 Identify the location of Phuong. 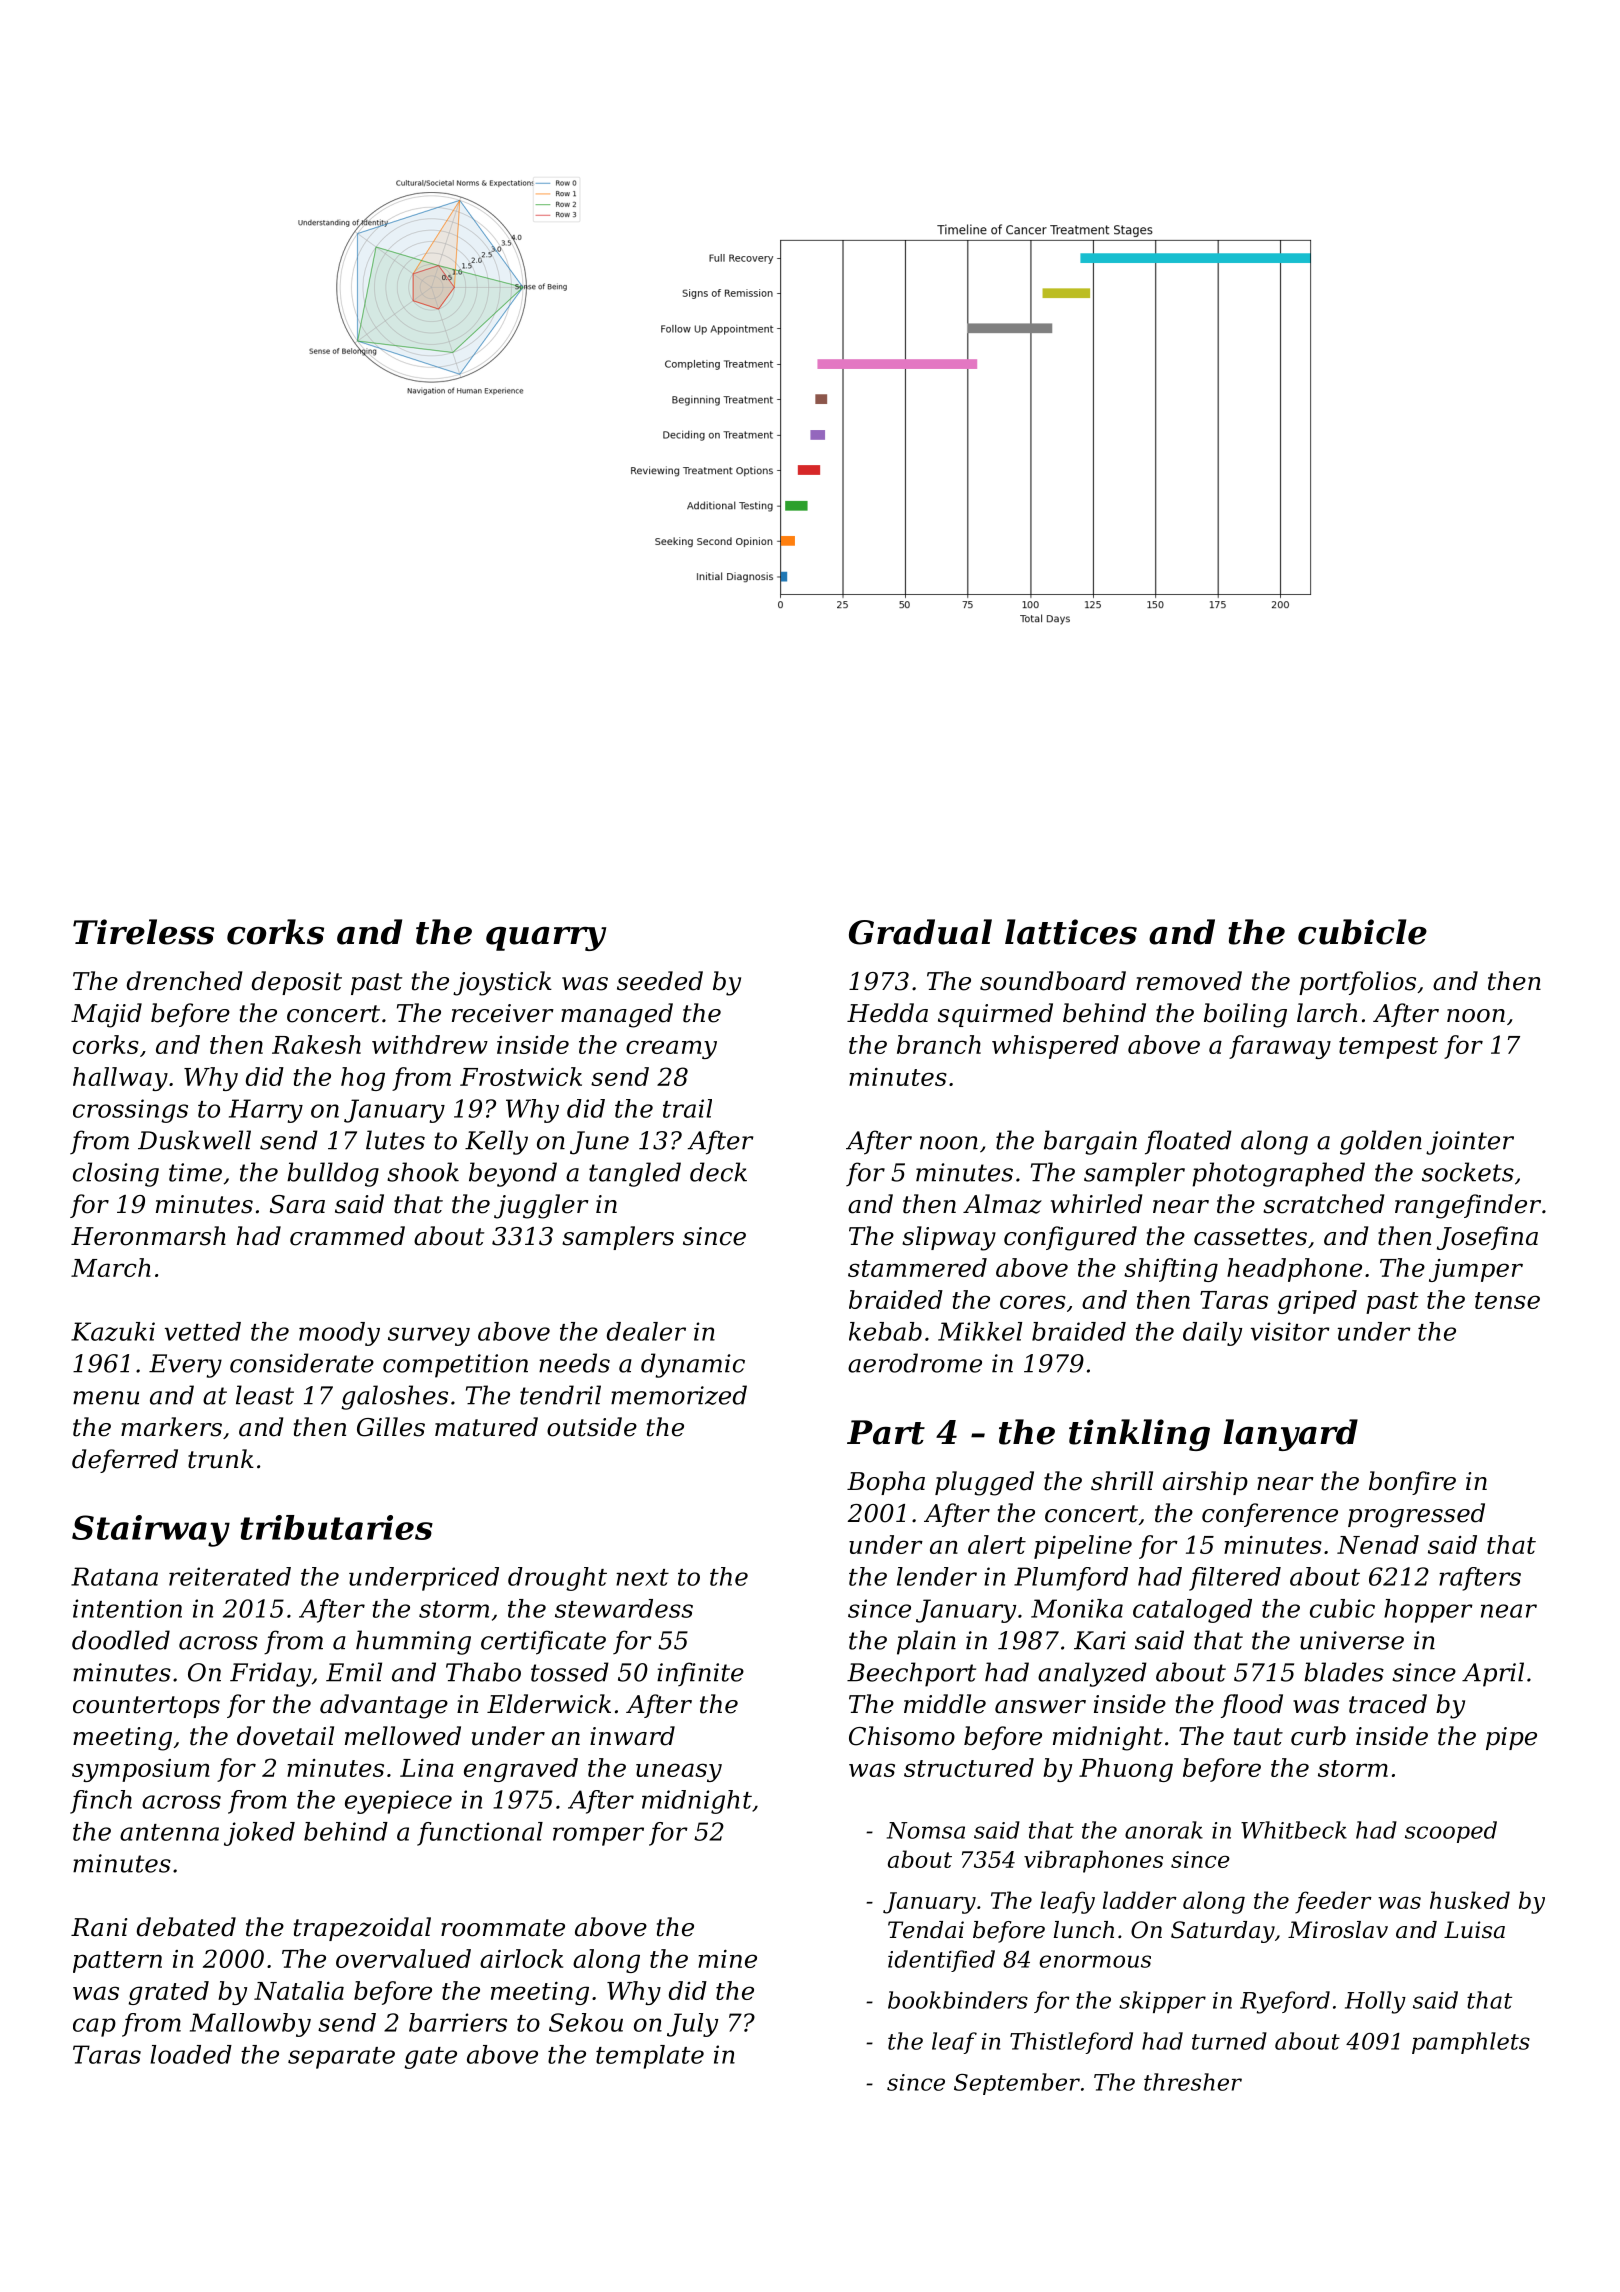
(1126, 1770).
